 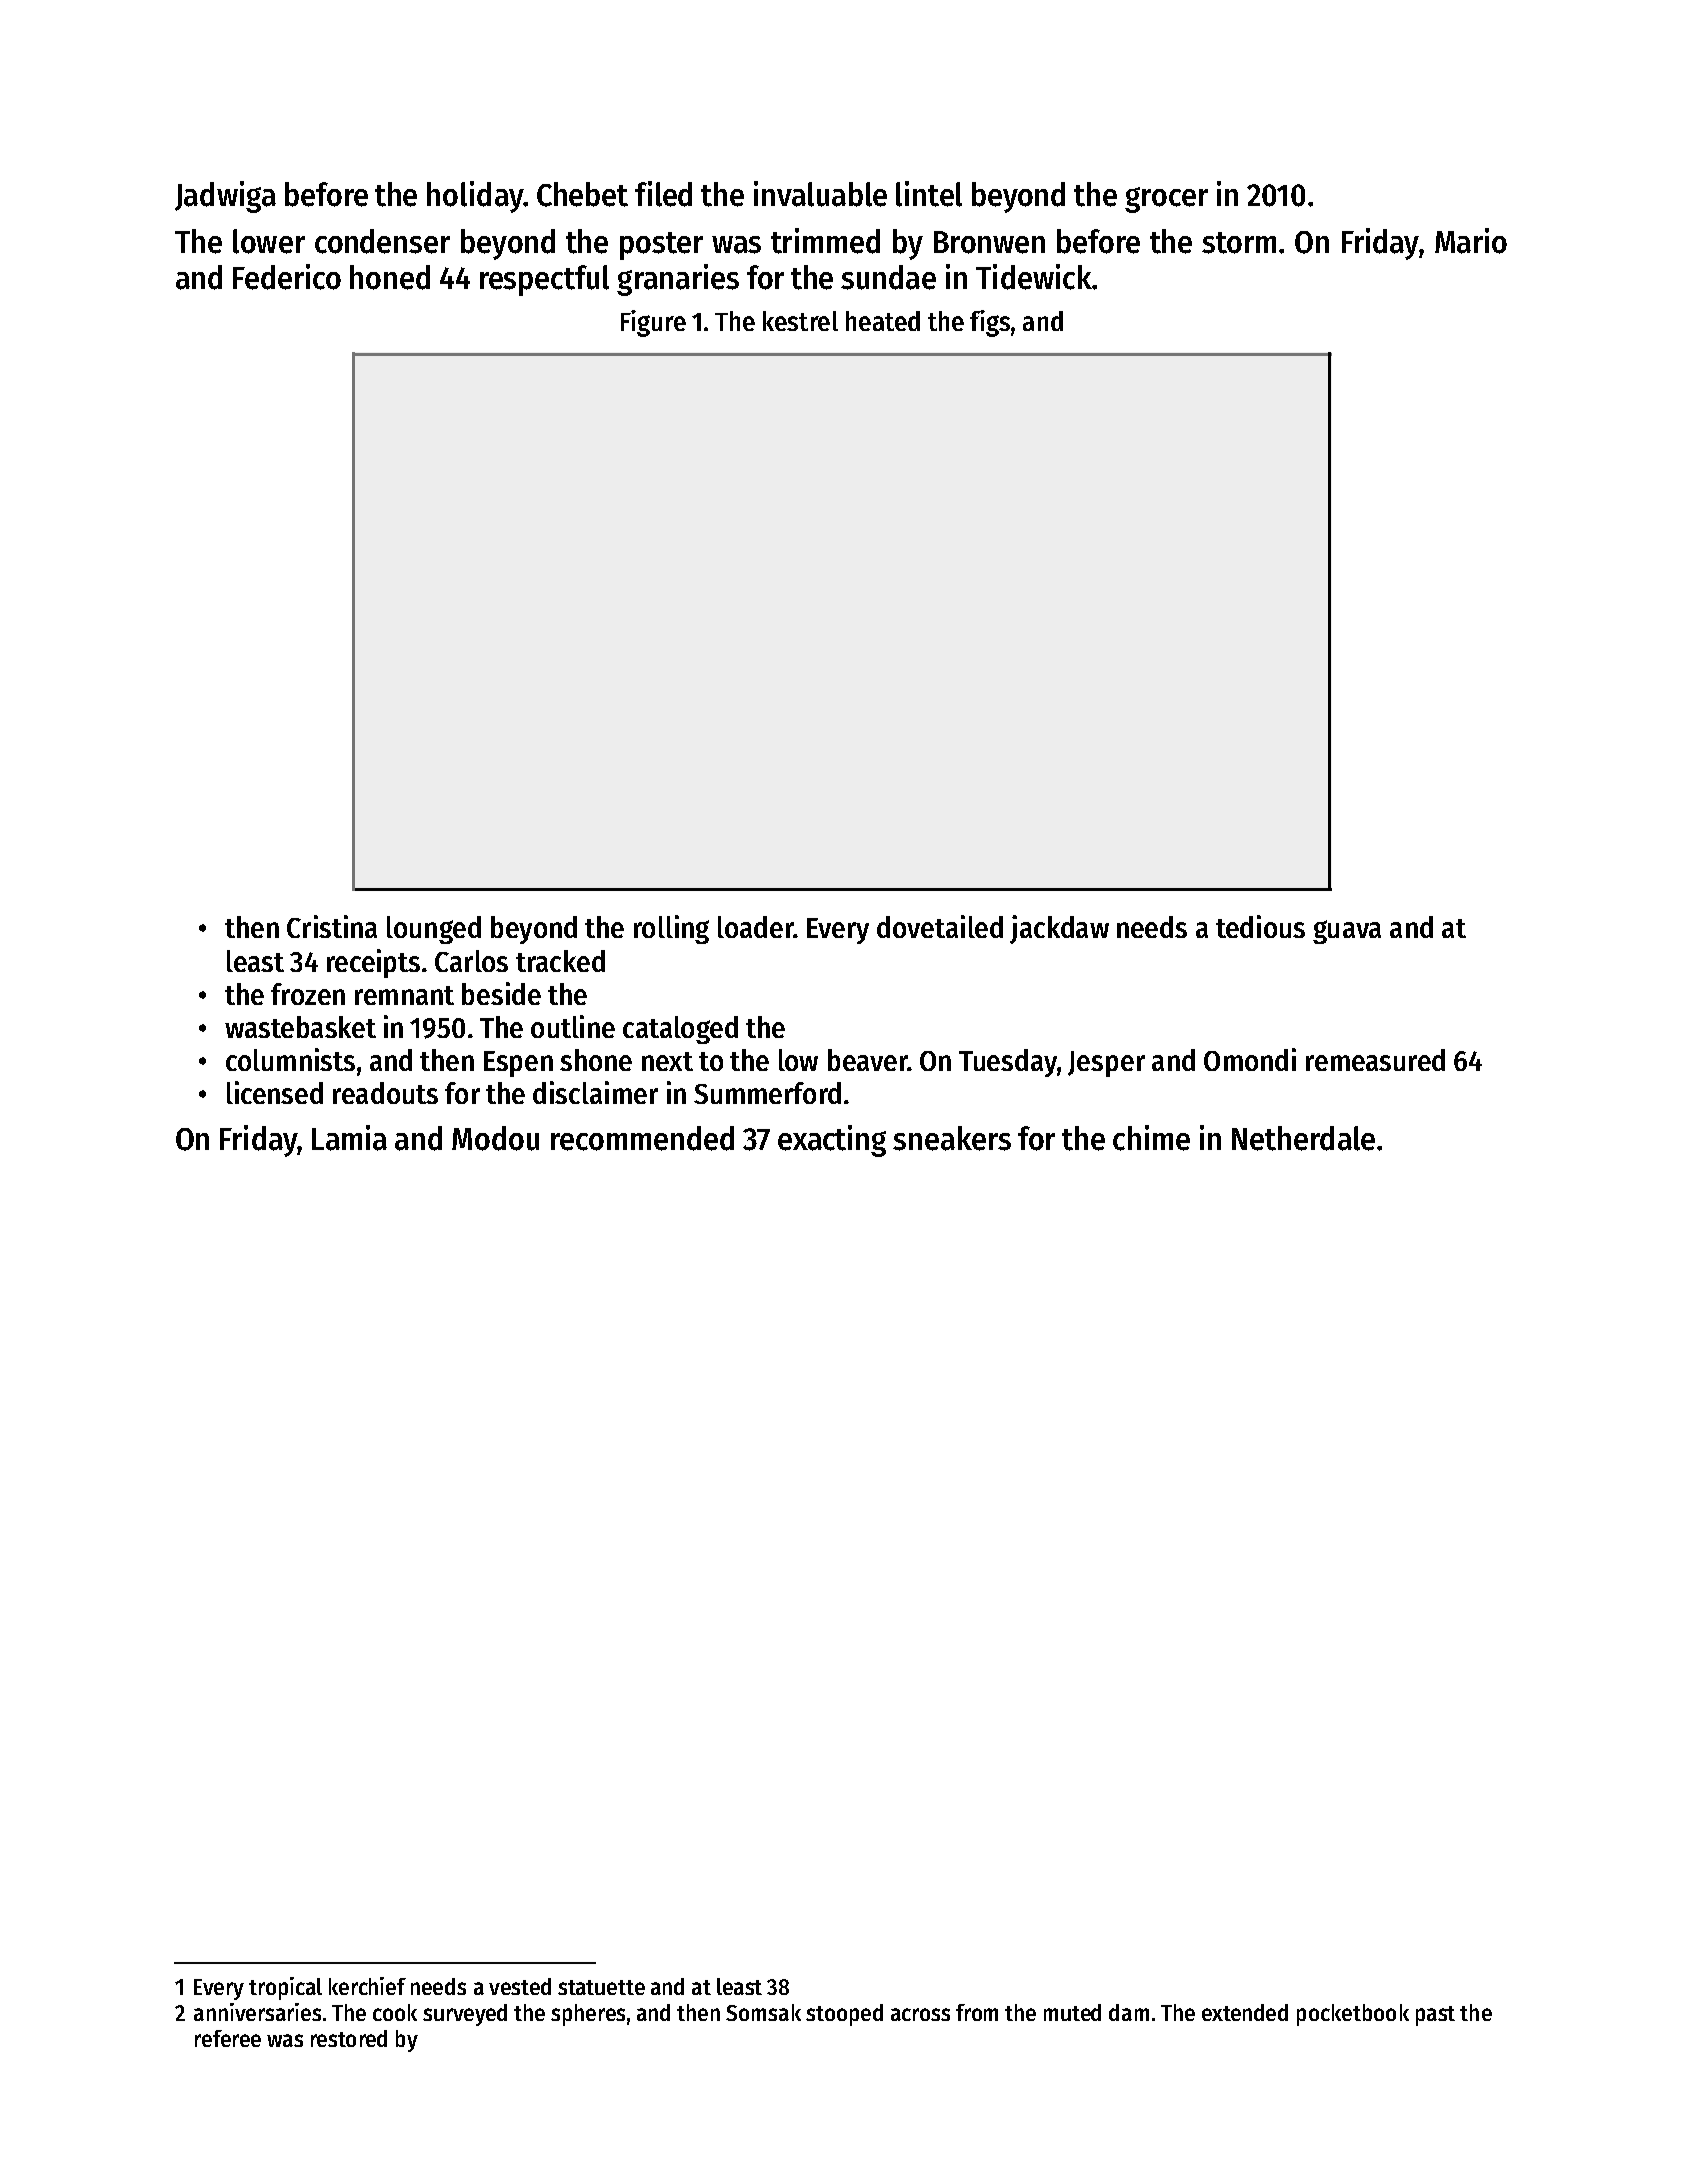 What do you see at coordinates (844, 2015) in the screenshot?
I see `stooped` at bounding box center [844, 2015].
